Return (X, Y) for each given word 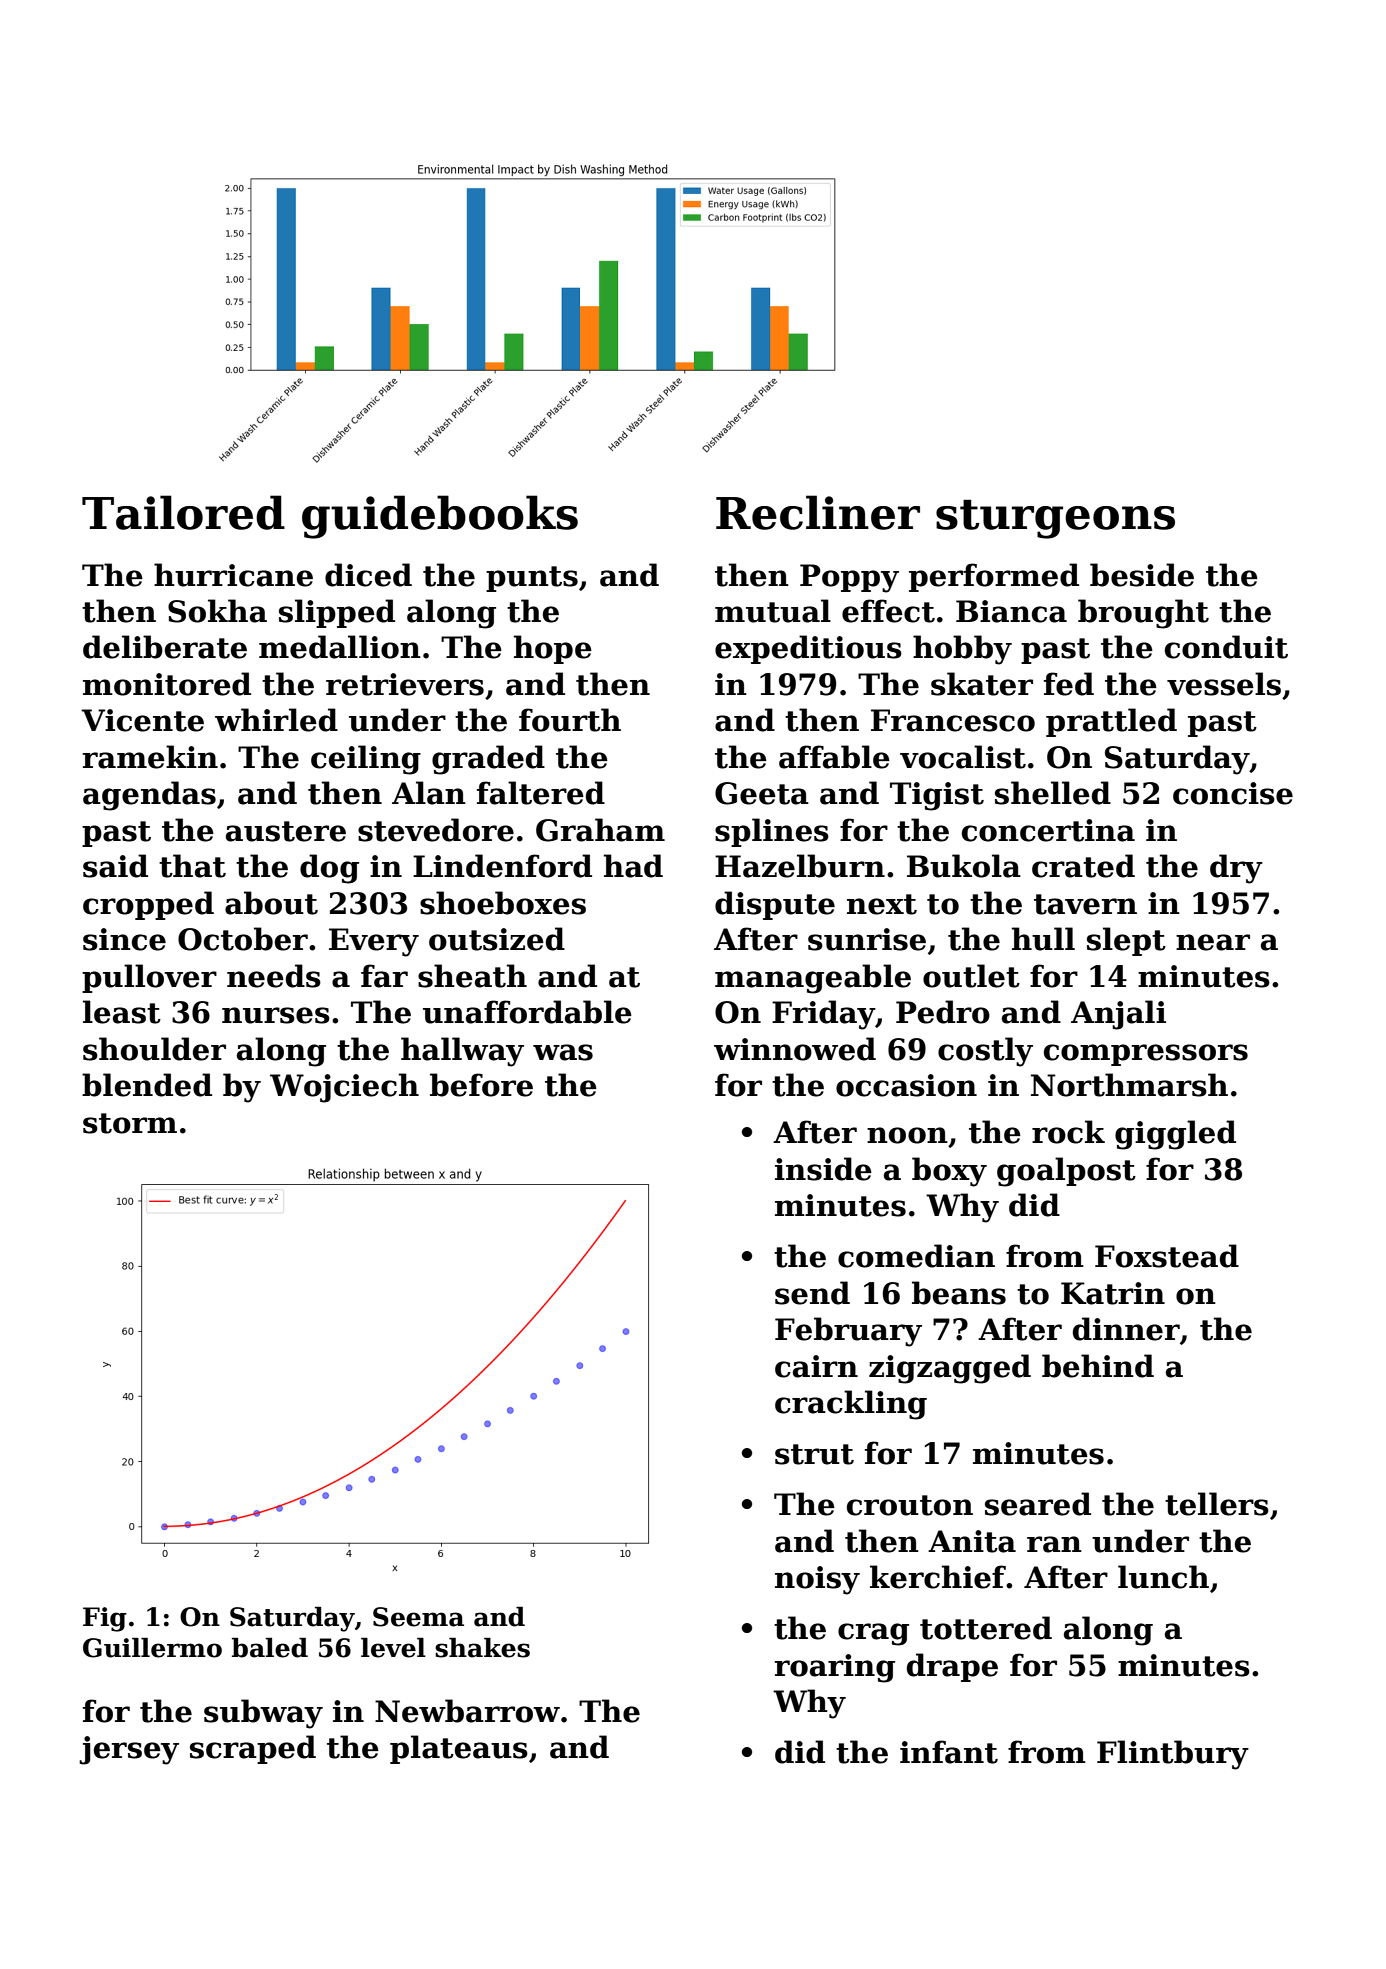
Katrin (1113, 1293)
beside (1142, 575)
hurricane (233, 575)
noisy (817, 1580)
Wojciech (344, 1088)
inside (823, 1169)
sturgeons (1055, 519)
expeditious (808, 649)
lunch (1163, 1577)
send (812, 1293)
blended (147, 1085)
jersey (129, 1750)
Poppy (849, 578)
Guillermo (152, 1648)
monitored (167, 684)
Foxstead (1167, 1256)
